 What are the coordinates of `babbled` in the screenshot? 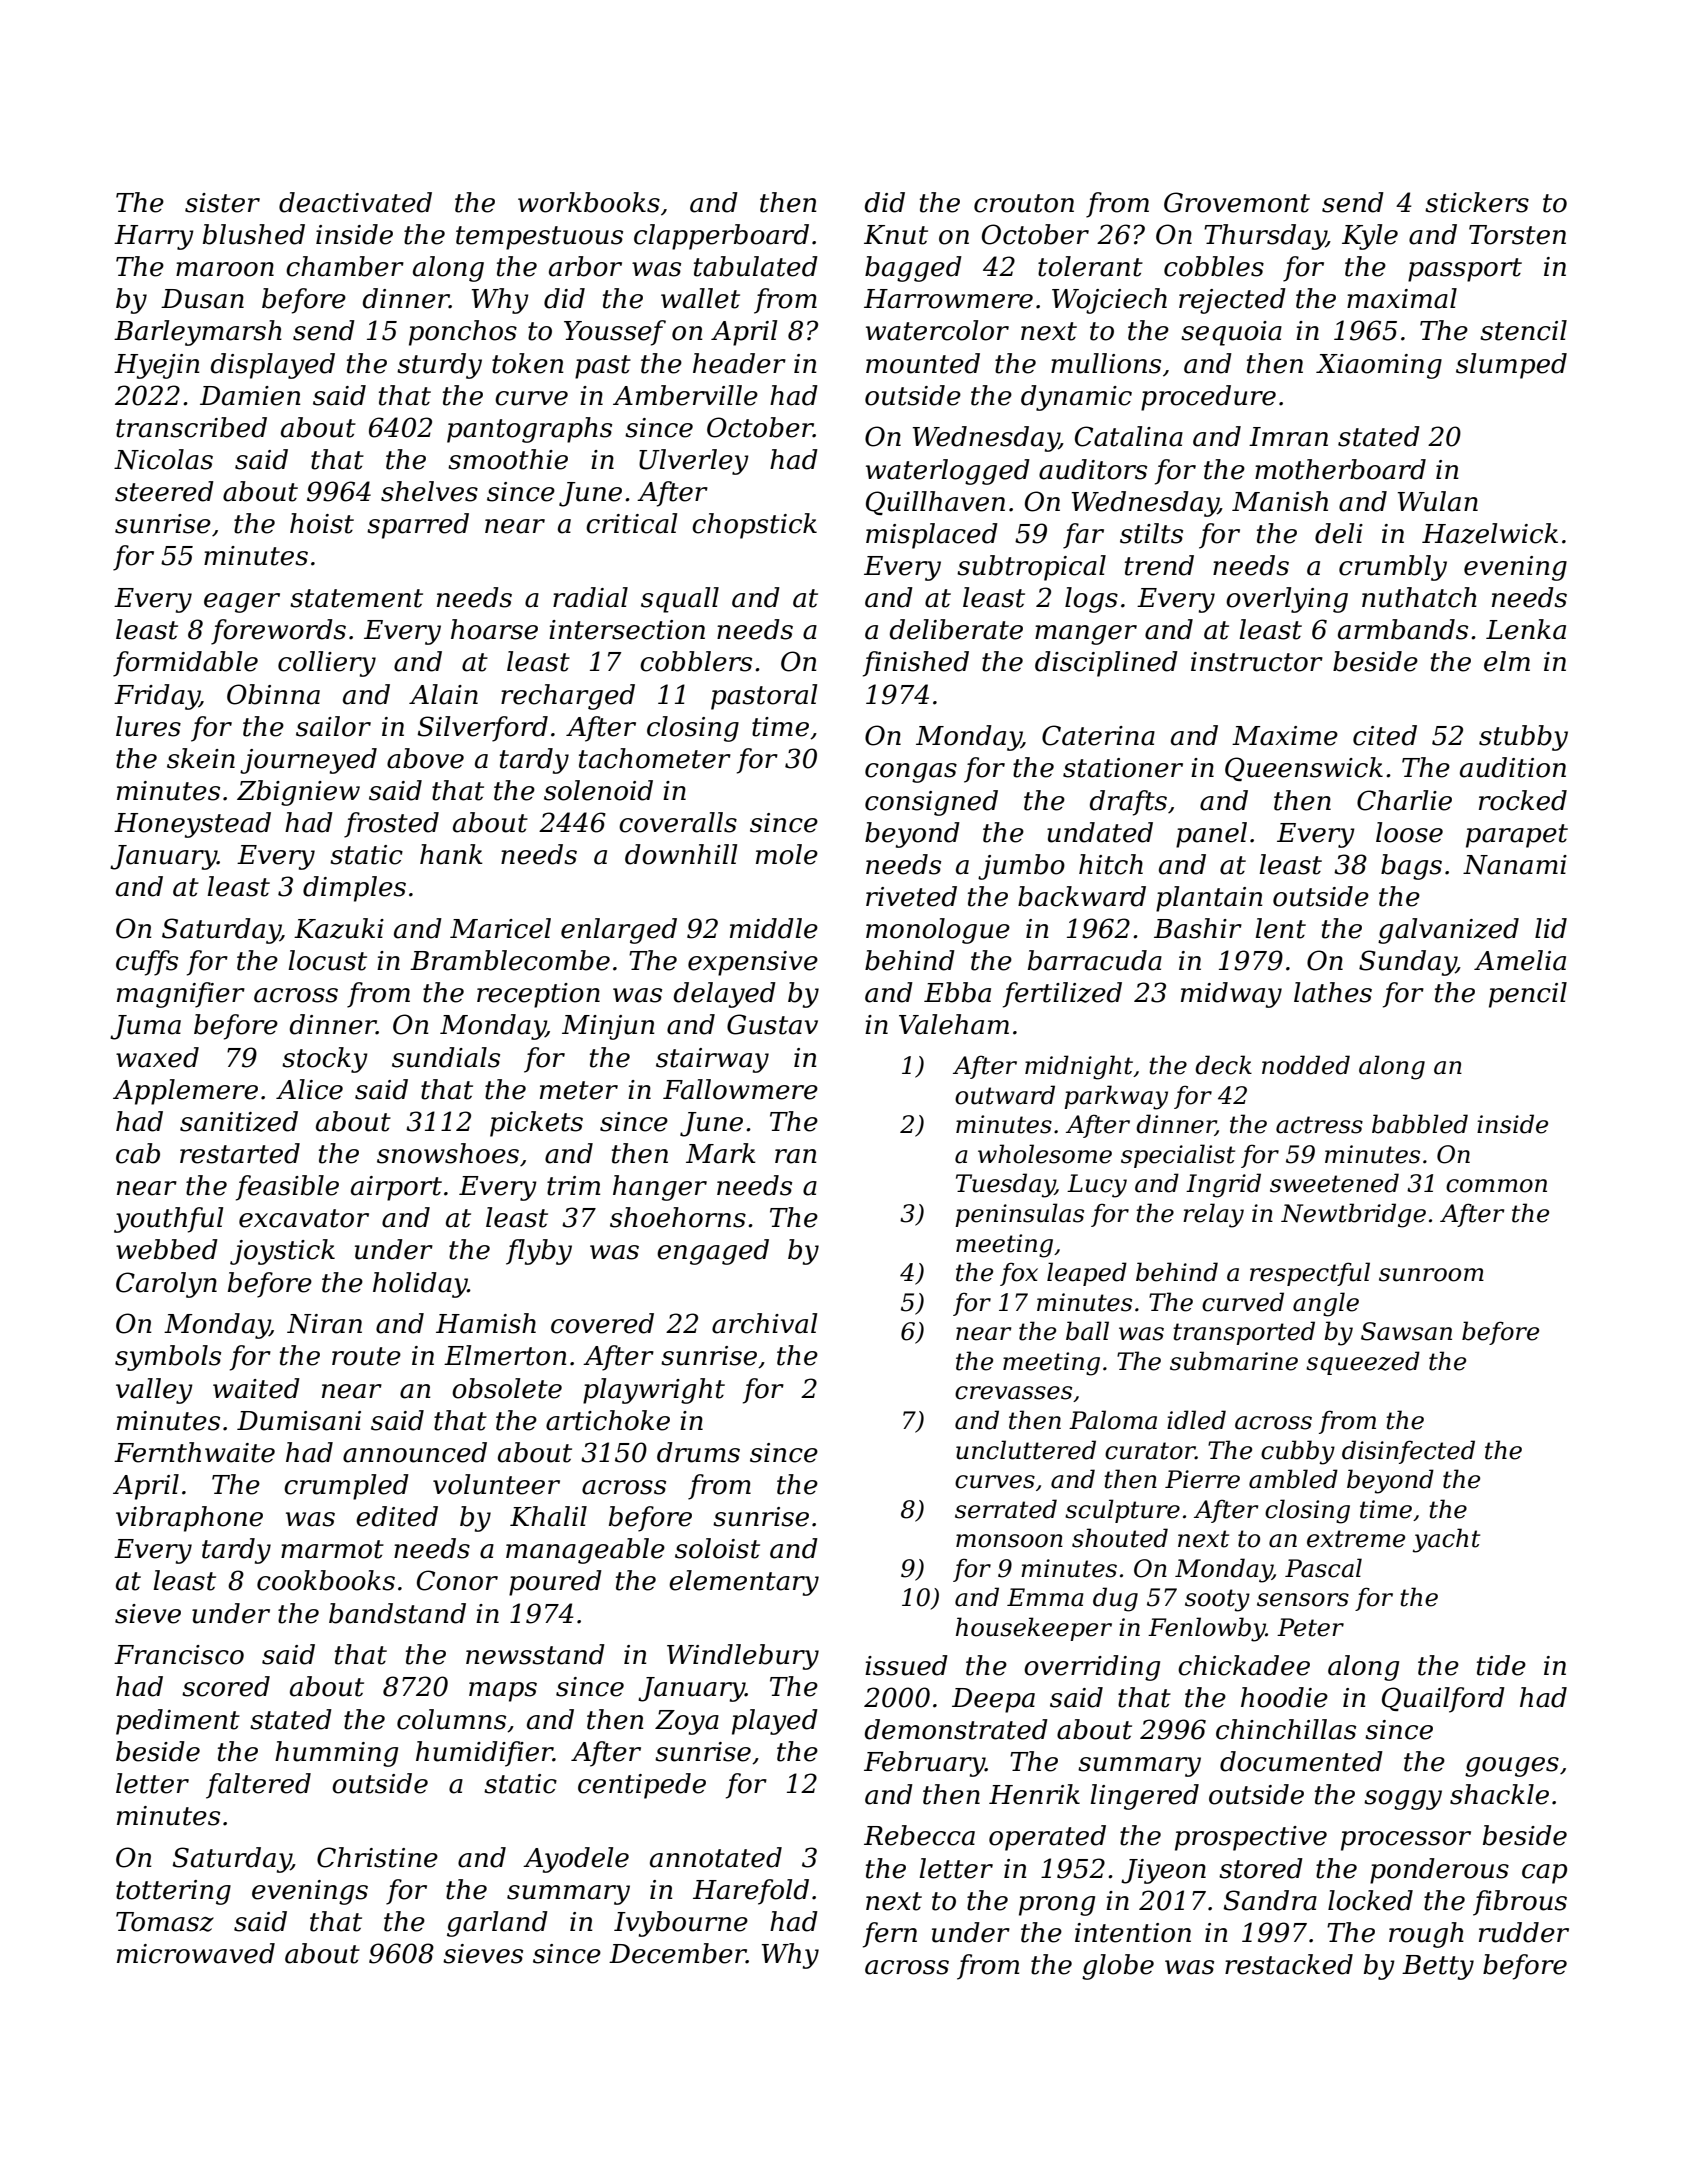 It's located at (1420, 1124).
